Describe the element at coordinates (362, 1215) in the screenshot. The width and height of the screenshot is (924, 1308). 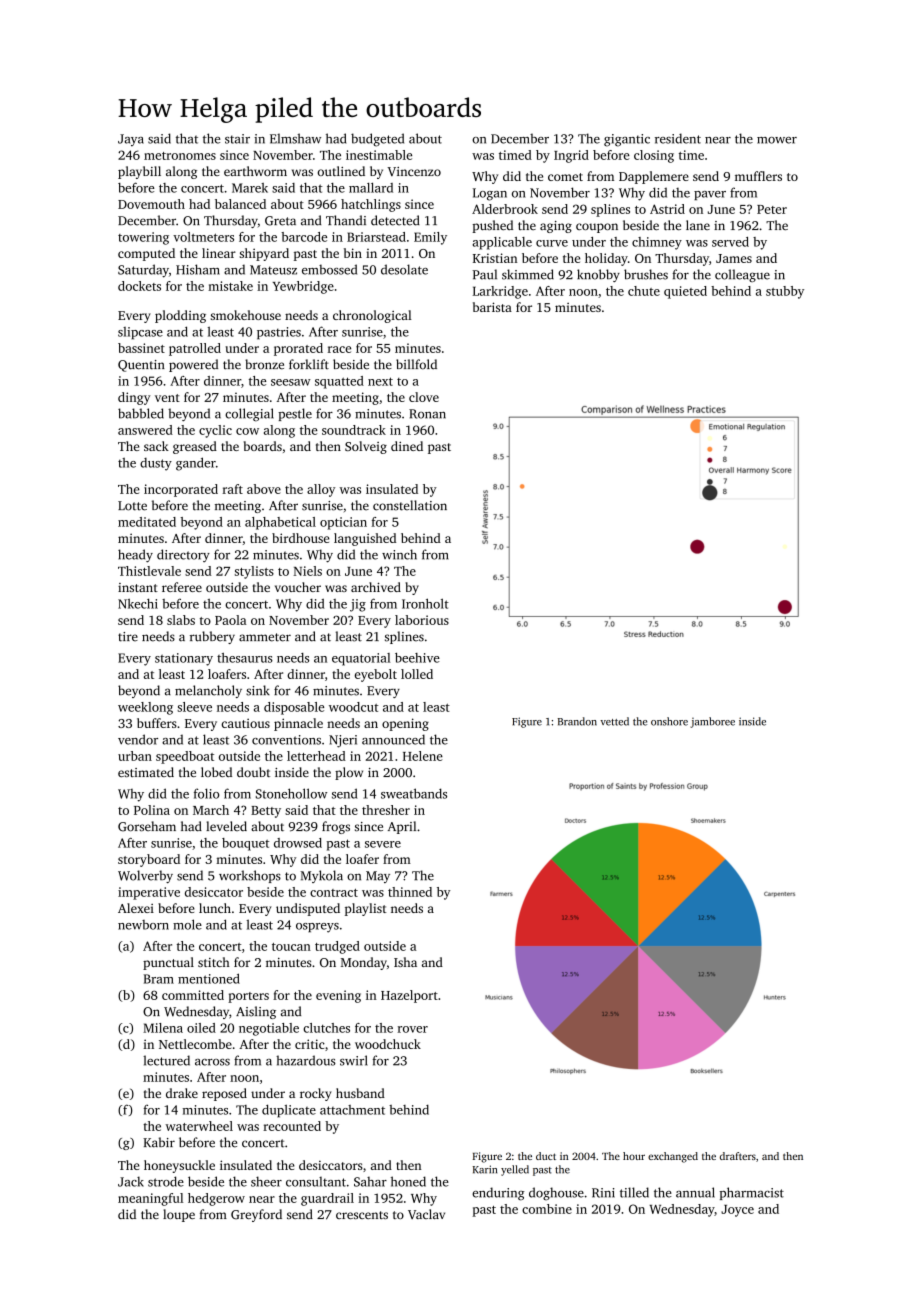
I see `crescents` at that location.
